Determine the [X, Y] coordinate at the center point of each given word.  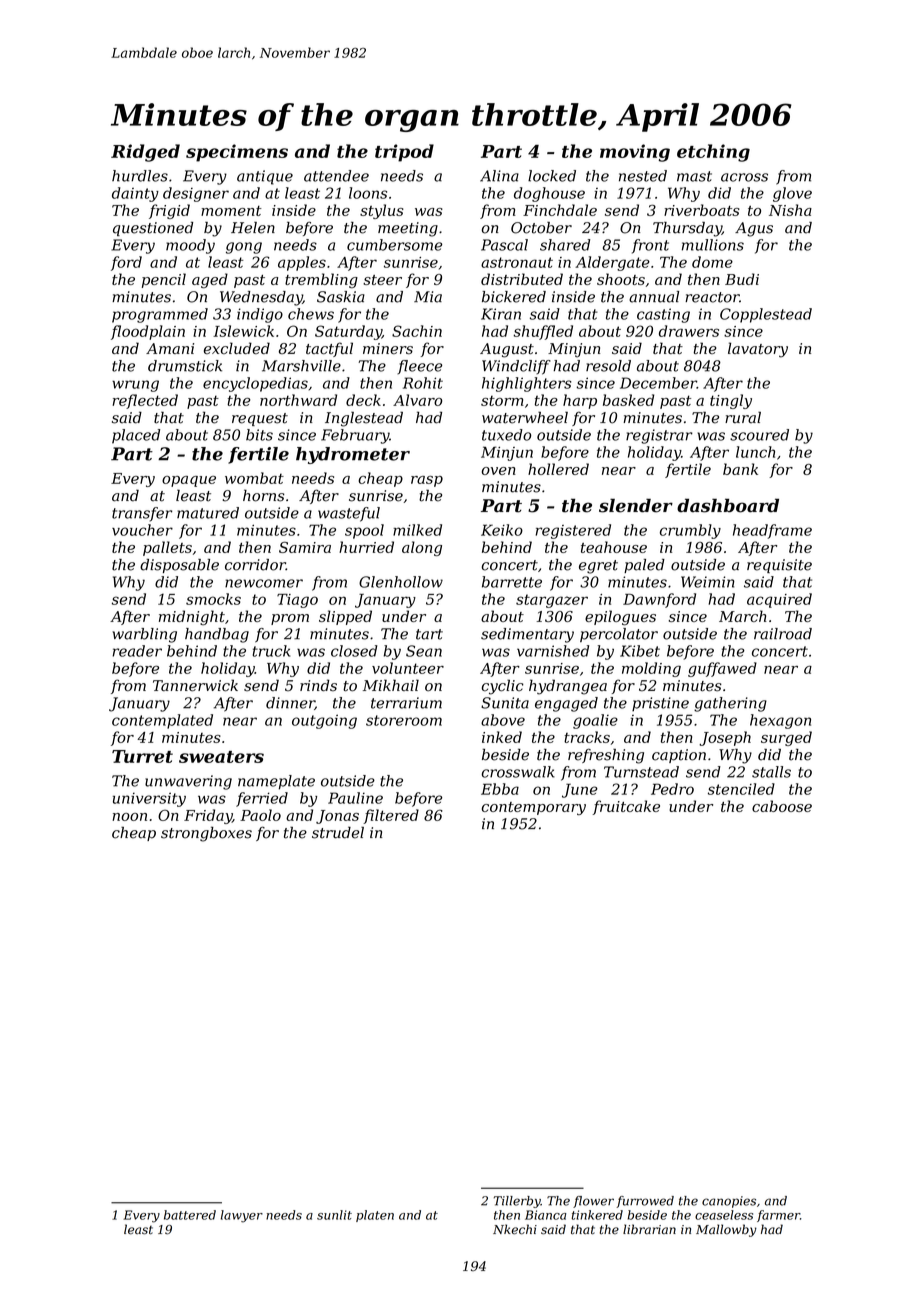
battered [190, 1215]
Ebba [500, 789]
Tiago [297, 601]
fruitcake [626, 807]
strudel [338, 832]
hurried [366, 547]
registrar [659, 436]
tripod [404, 153]
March [743, 616]
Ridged [145, 153]
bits [259, 435]
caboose [782, 806]
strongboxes [206, 834]
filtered [391, 816]
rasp [427, 481]
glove [792, 194]
